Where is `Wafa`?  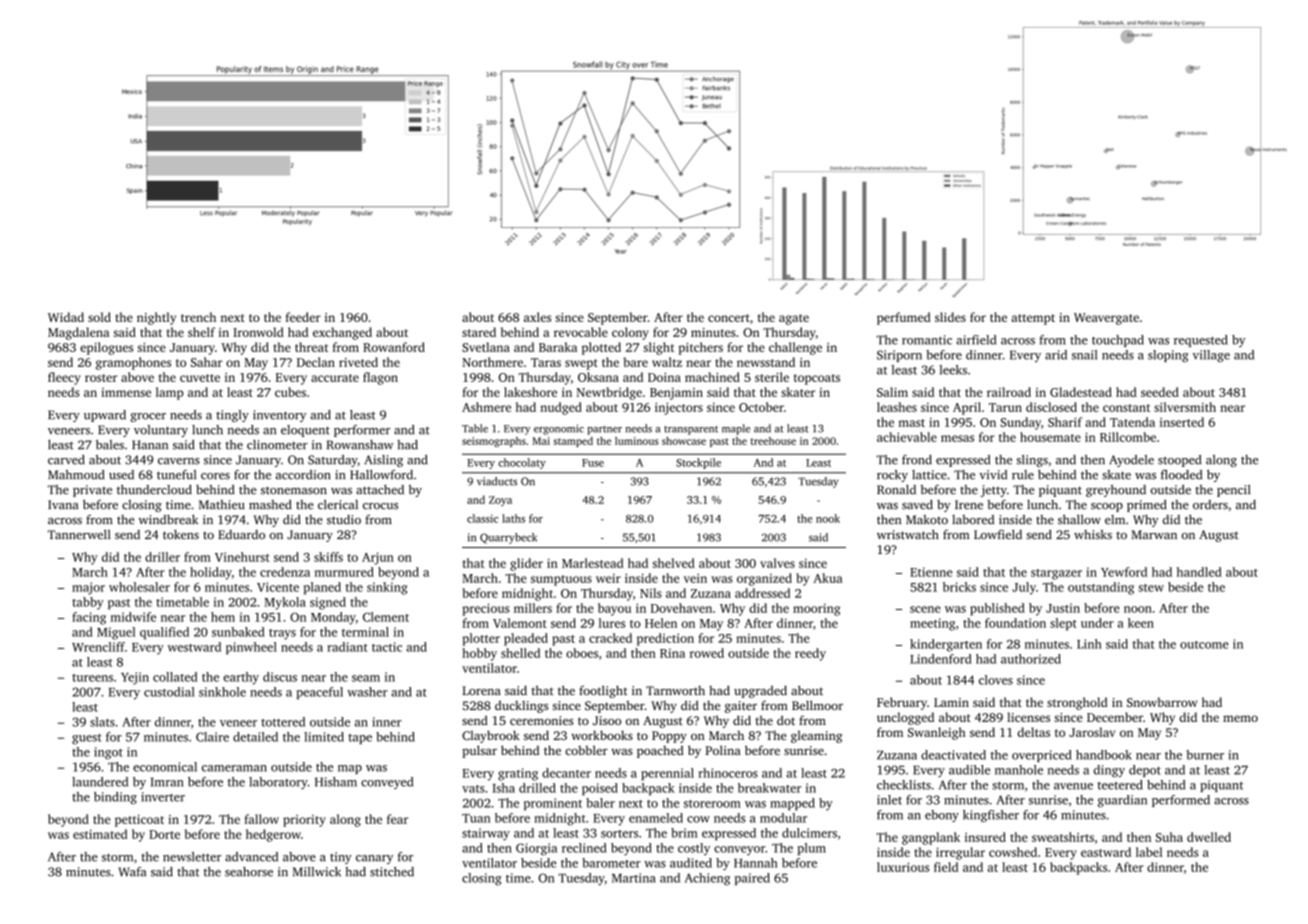 Wafa is located at coordinates (132, 872).
